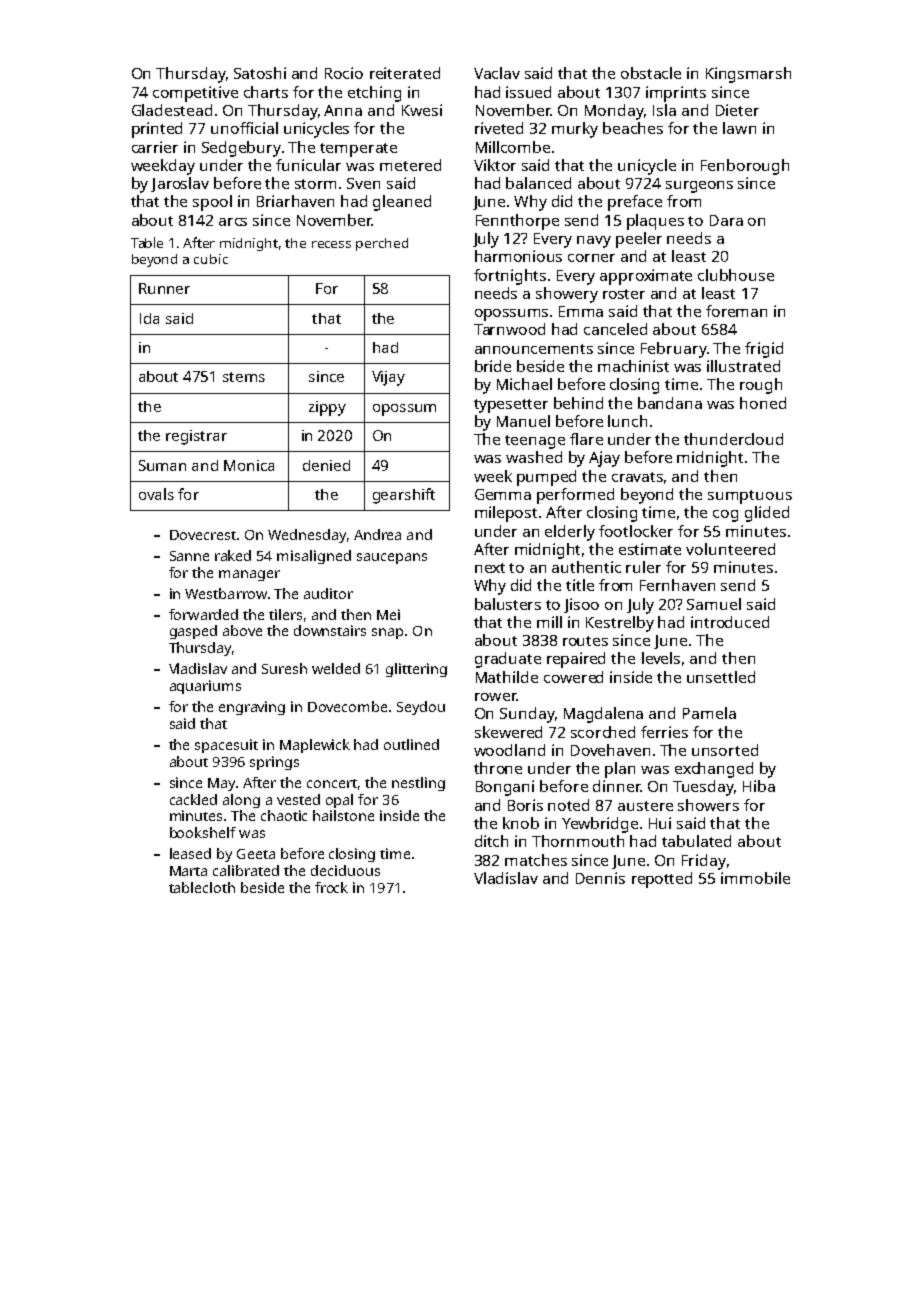 The height and width of the page is (1314, 924). I want to click on introduced, so click(730, 622).
